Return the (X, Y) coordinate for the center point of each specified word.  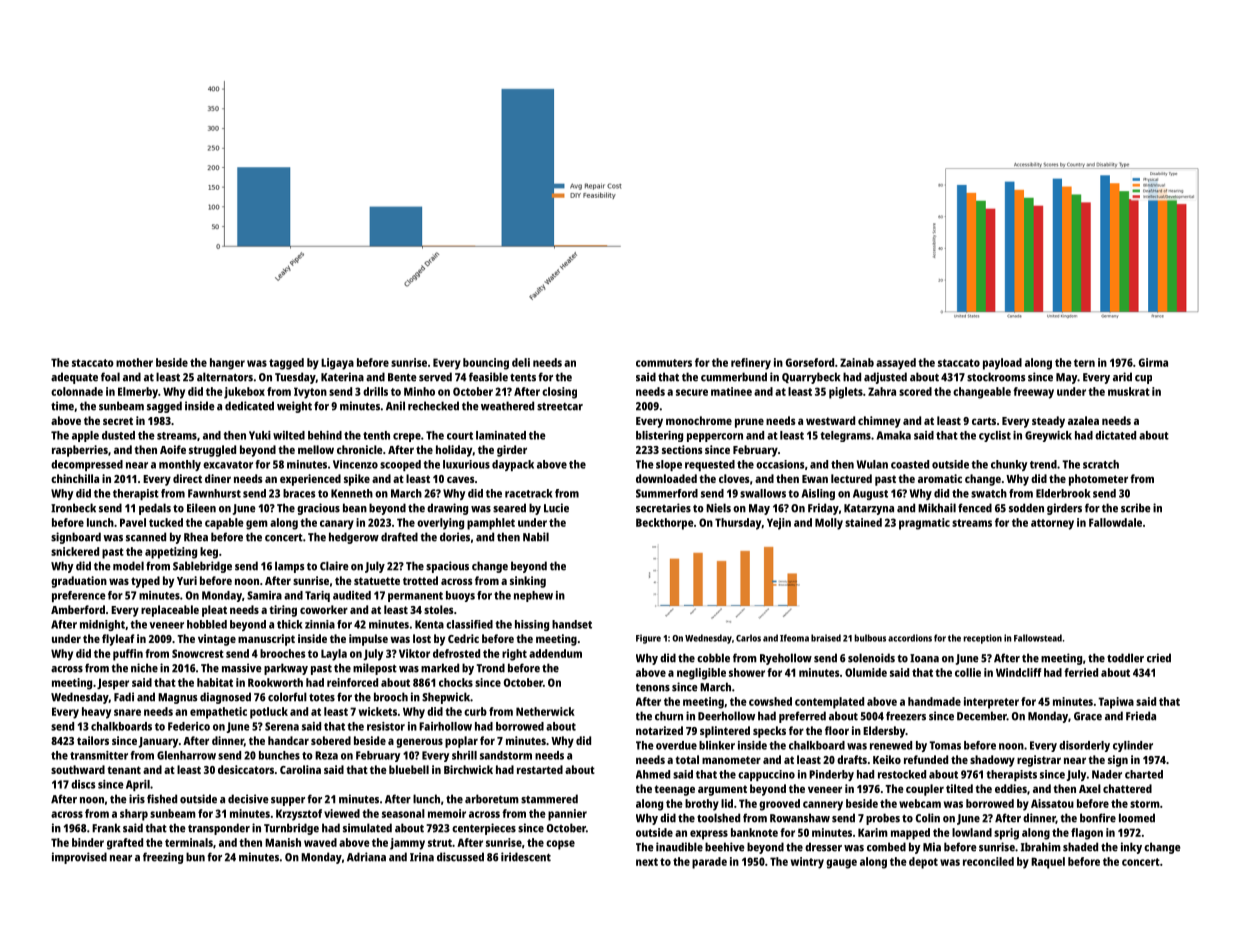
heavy (96, 713)
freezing (163, 858)
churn (669, 716)
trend (1043, 464)
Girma (1153, 362)
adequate (74, 378)
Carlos (748, 638)
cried (1159, 658)
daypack (513, 465)
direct (187, 478)
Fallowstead (1038, 638)
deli (521, 362)
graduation (79, 582)
